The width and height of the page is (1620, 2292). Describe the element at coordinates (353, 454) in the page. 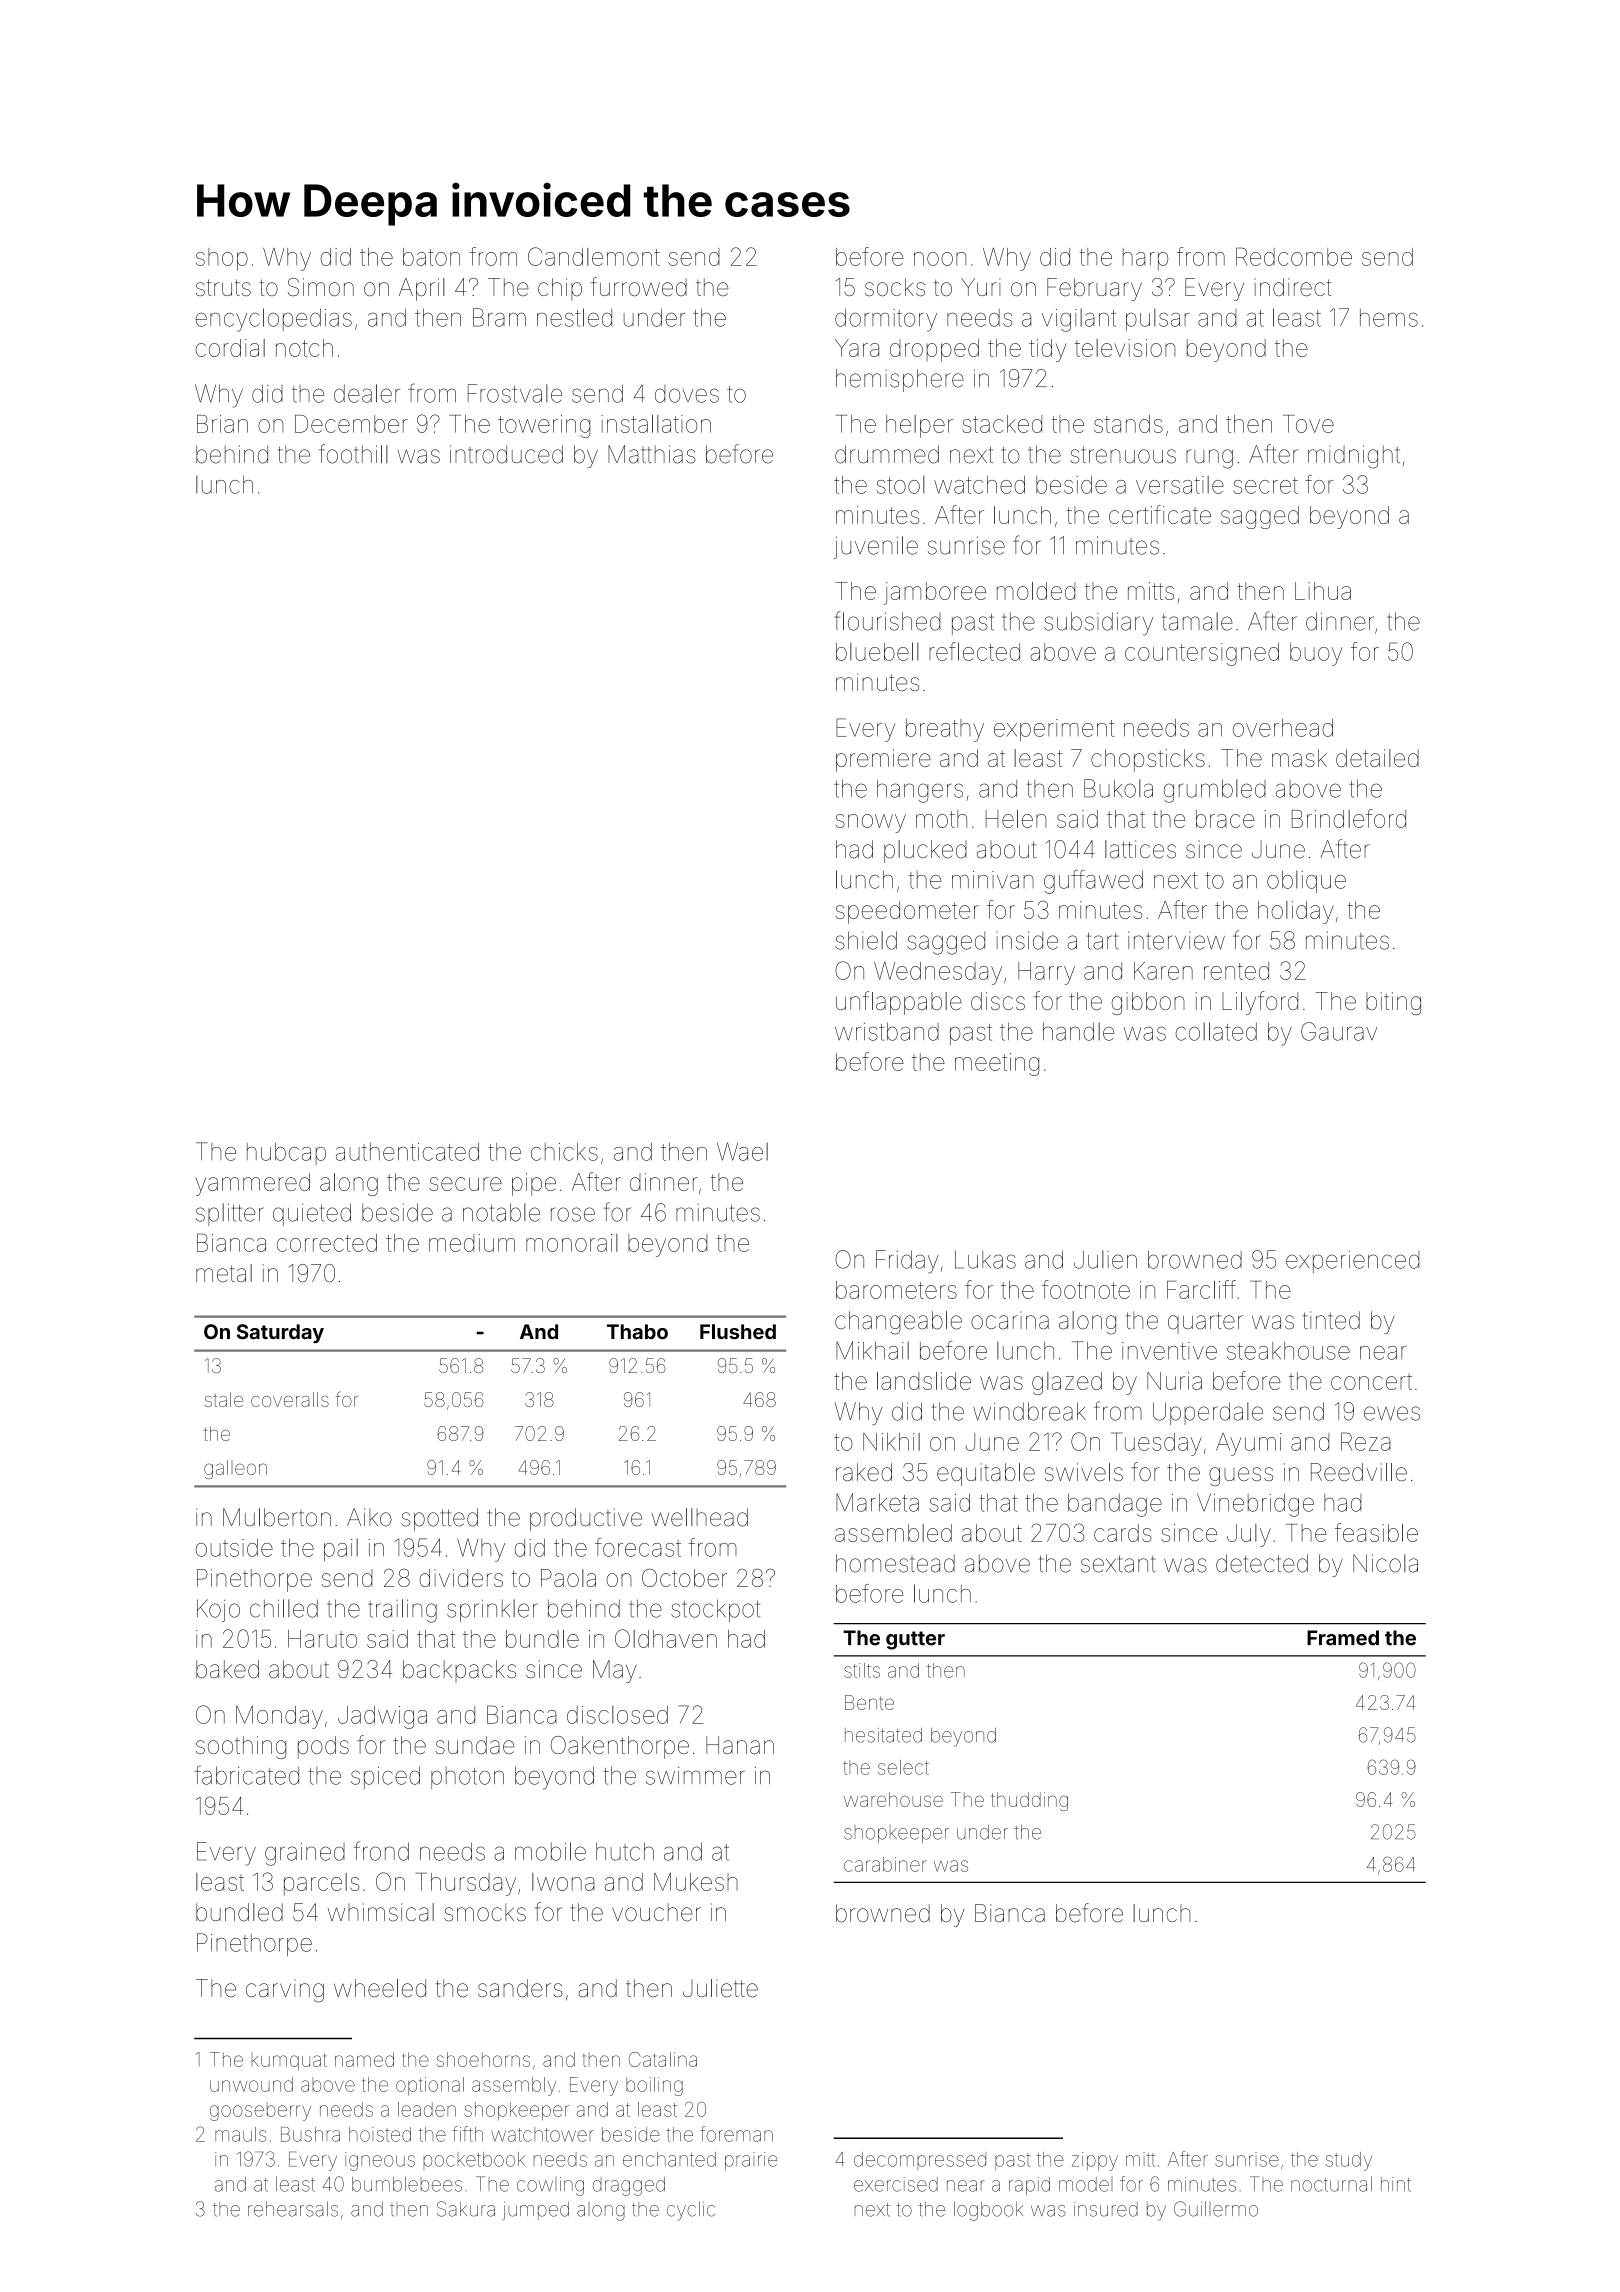

I see `foothill` at that location.
